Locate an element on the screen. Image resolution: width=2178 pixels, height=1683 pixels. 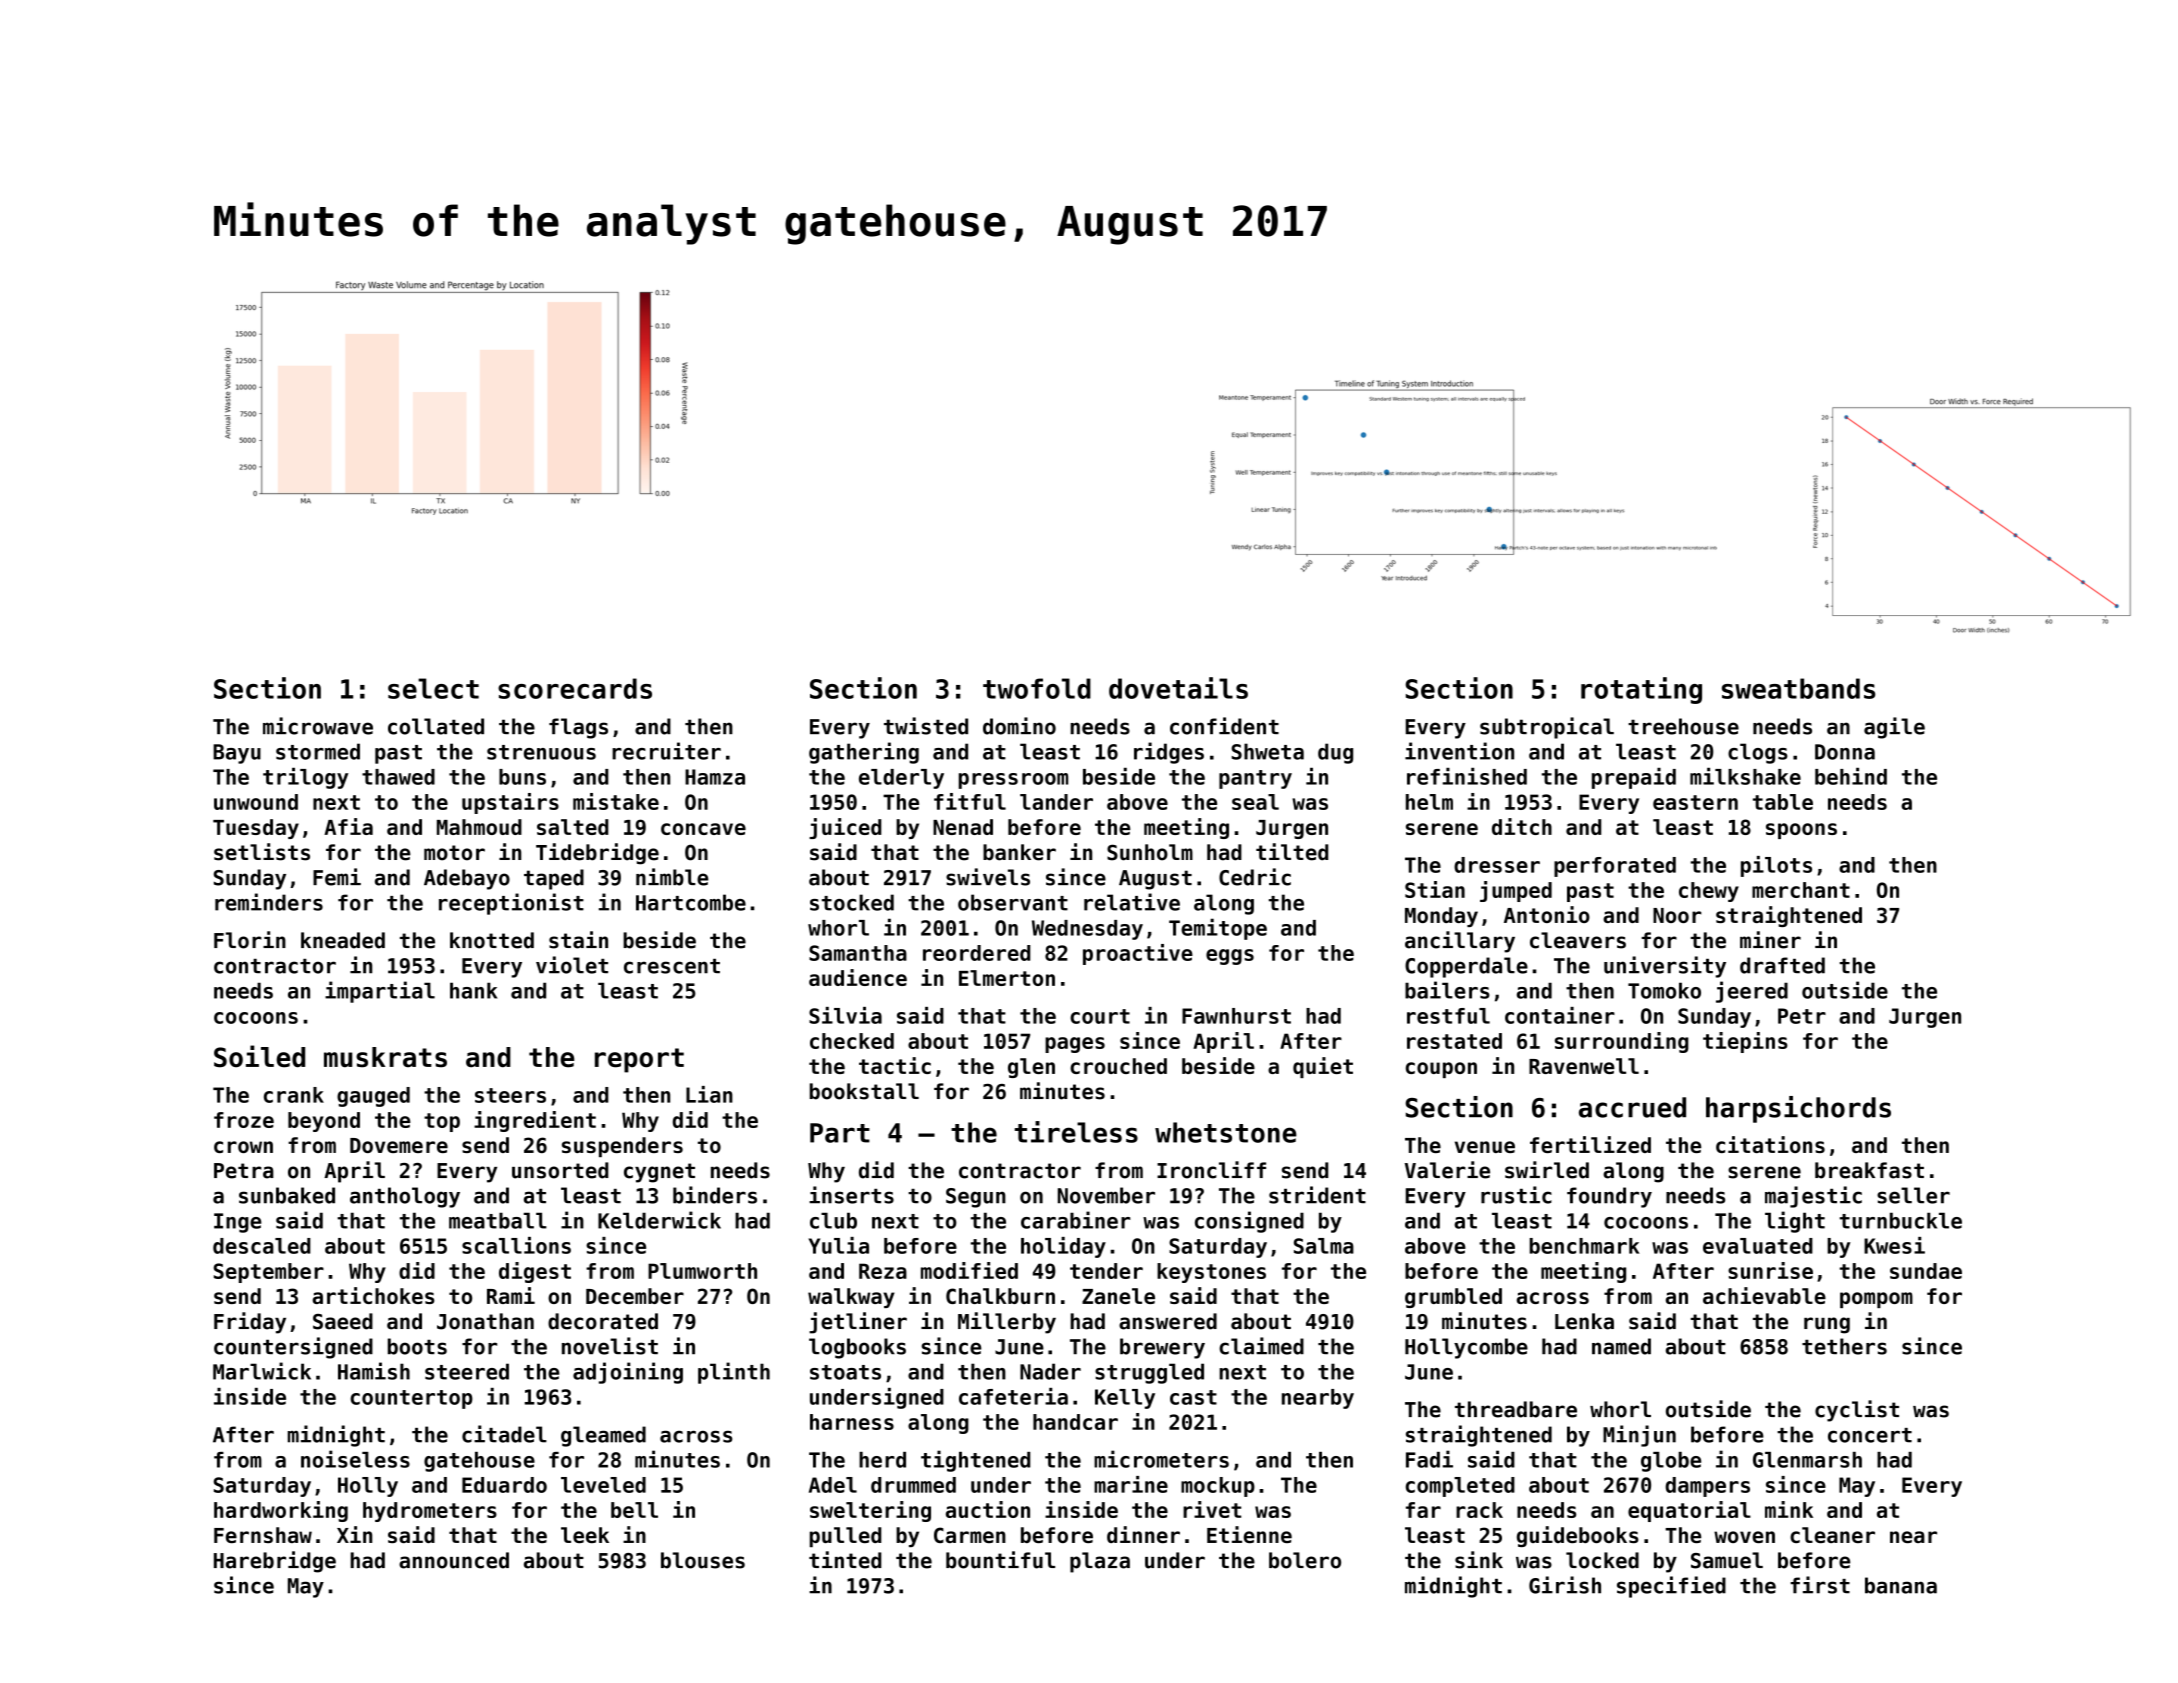
fertilized is located at coordinates (1590, 1144).
